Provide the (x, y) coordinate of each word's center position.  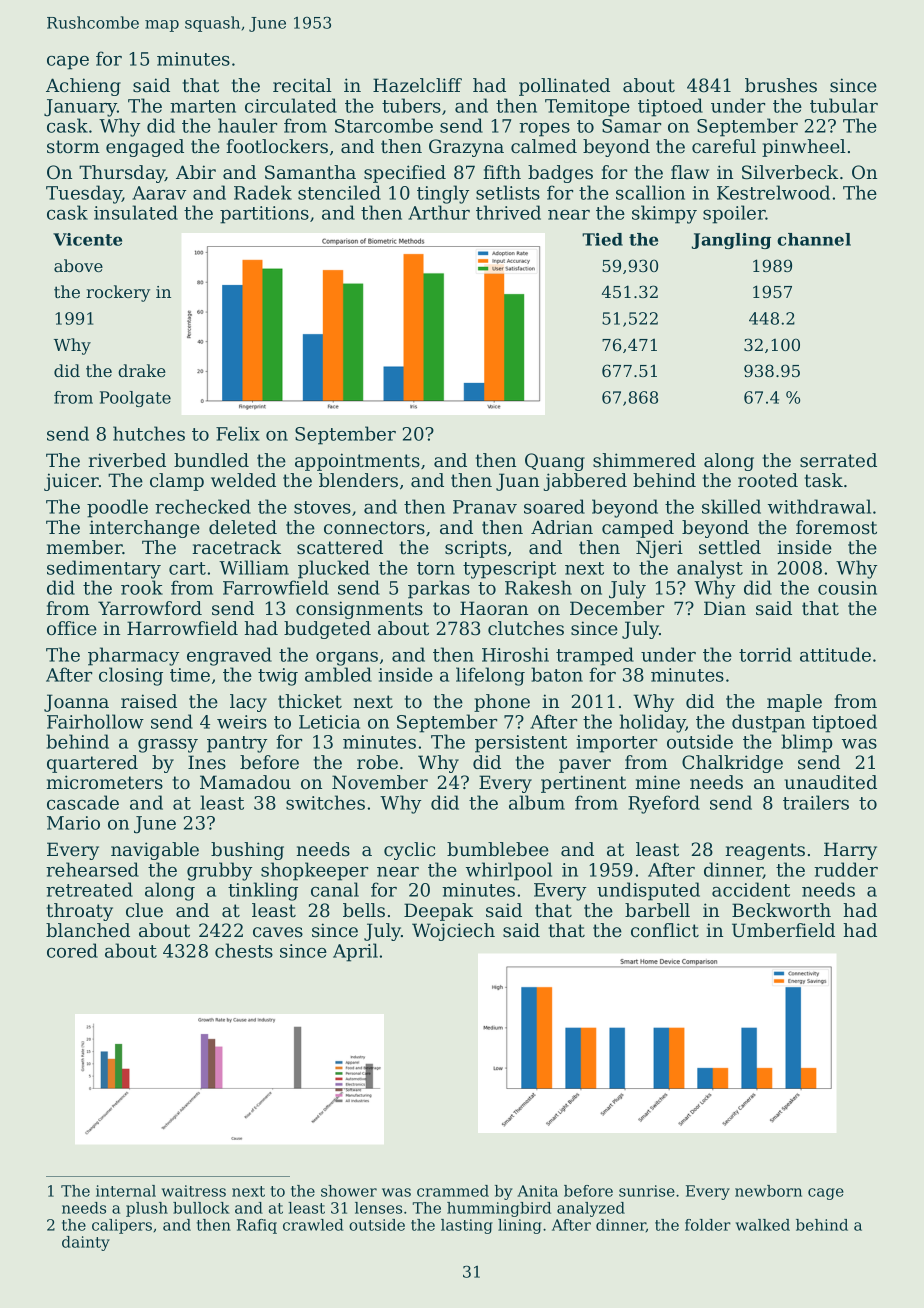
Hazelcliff (417, 85)
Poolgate (135, 399)
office (72, 628)
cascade (83, 802)
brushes (781, 85)
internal (126, 1191)
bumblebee (498, 849)
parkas (439, 589)
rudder (846, 869)
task (824, 480)
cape (68, 63)
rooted (768, 480)
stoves (322, 507)
